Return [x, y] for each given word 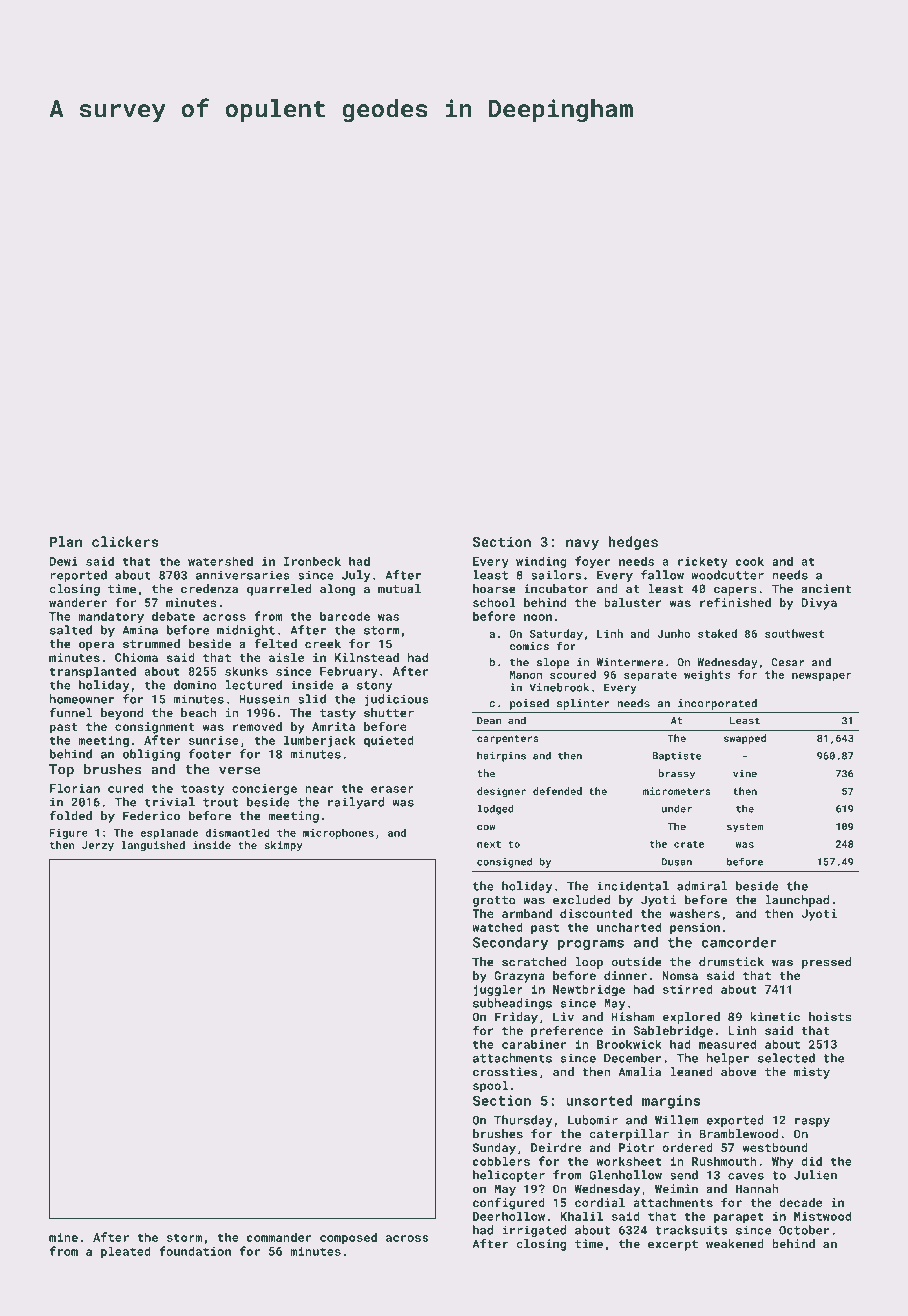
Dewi [63, 561]
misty [812, 1073]
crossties [505, 1072]
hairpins [501, 757]
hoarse [494, 589]
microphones [338, 833]
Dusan [677, 862]
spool [490, 1087]
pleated [126, 1252]
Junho [674, 633]
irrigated [534, 1231]
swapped [745, 739]
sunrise [214, 740]
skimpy [283, 846]
